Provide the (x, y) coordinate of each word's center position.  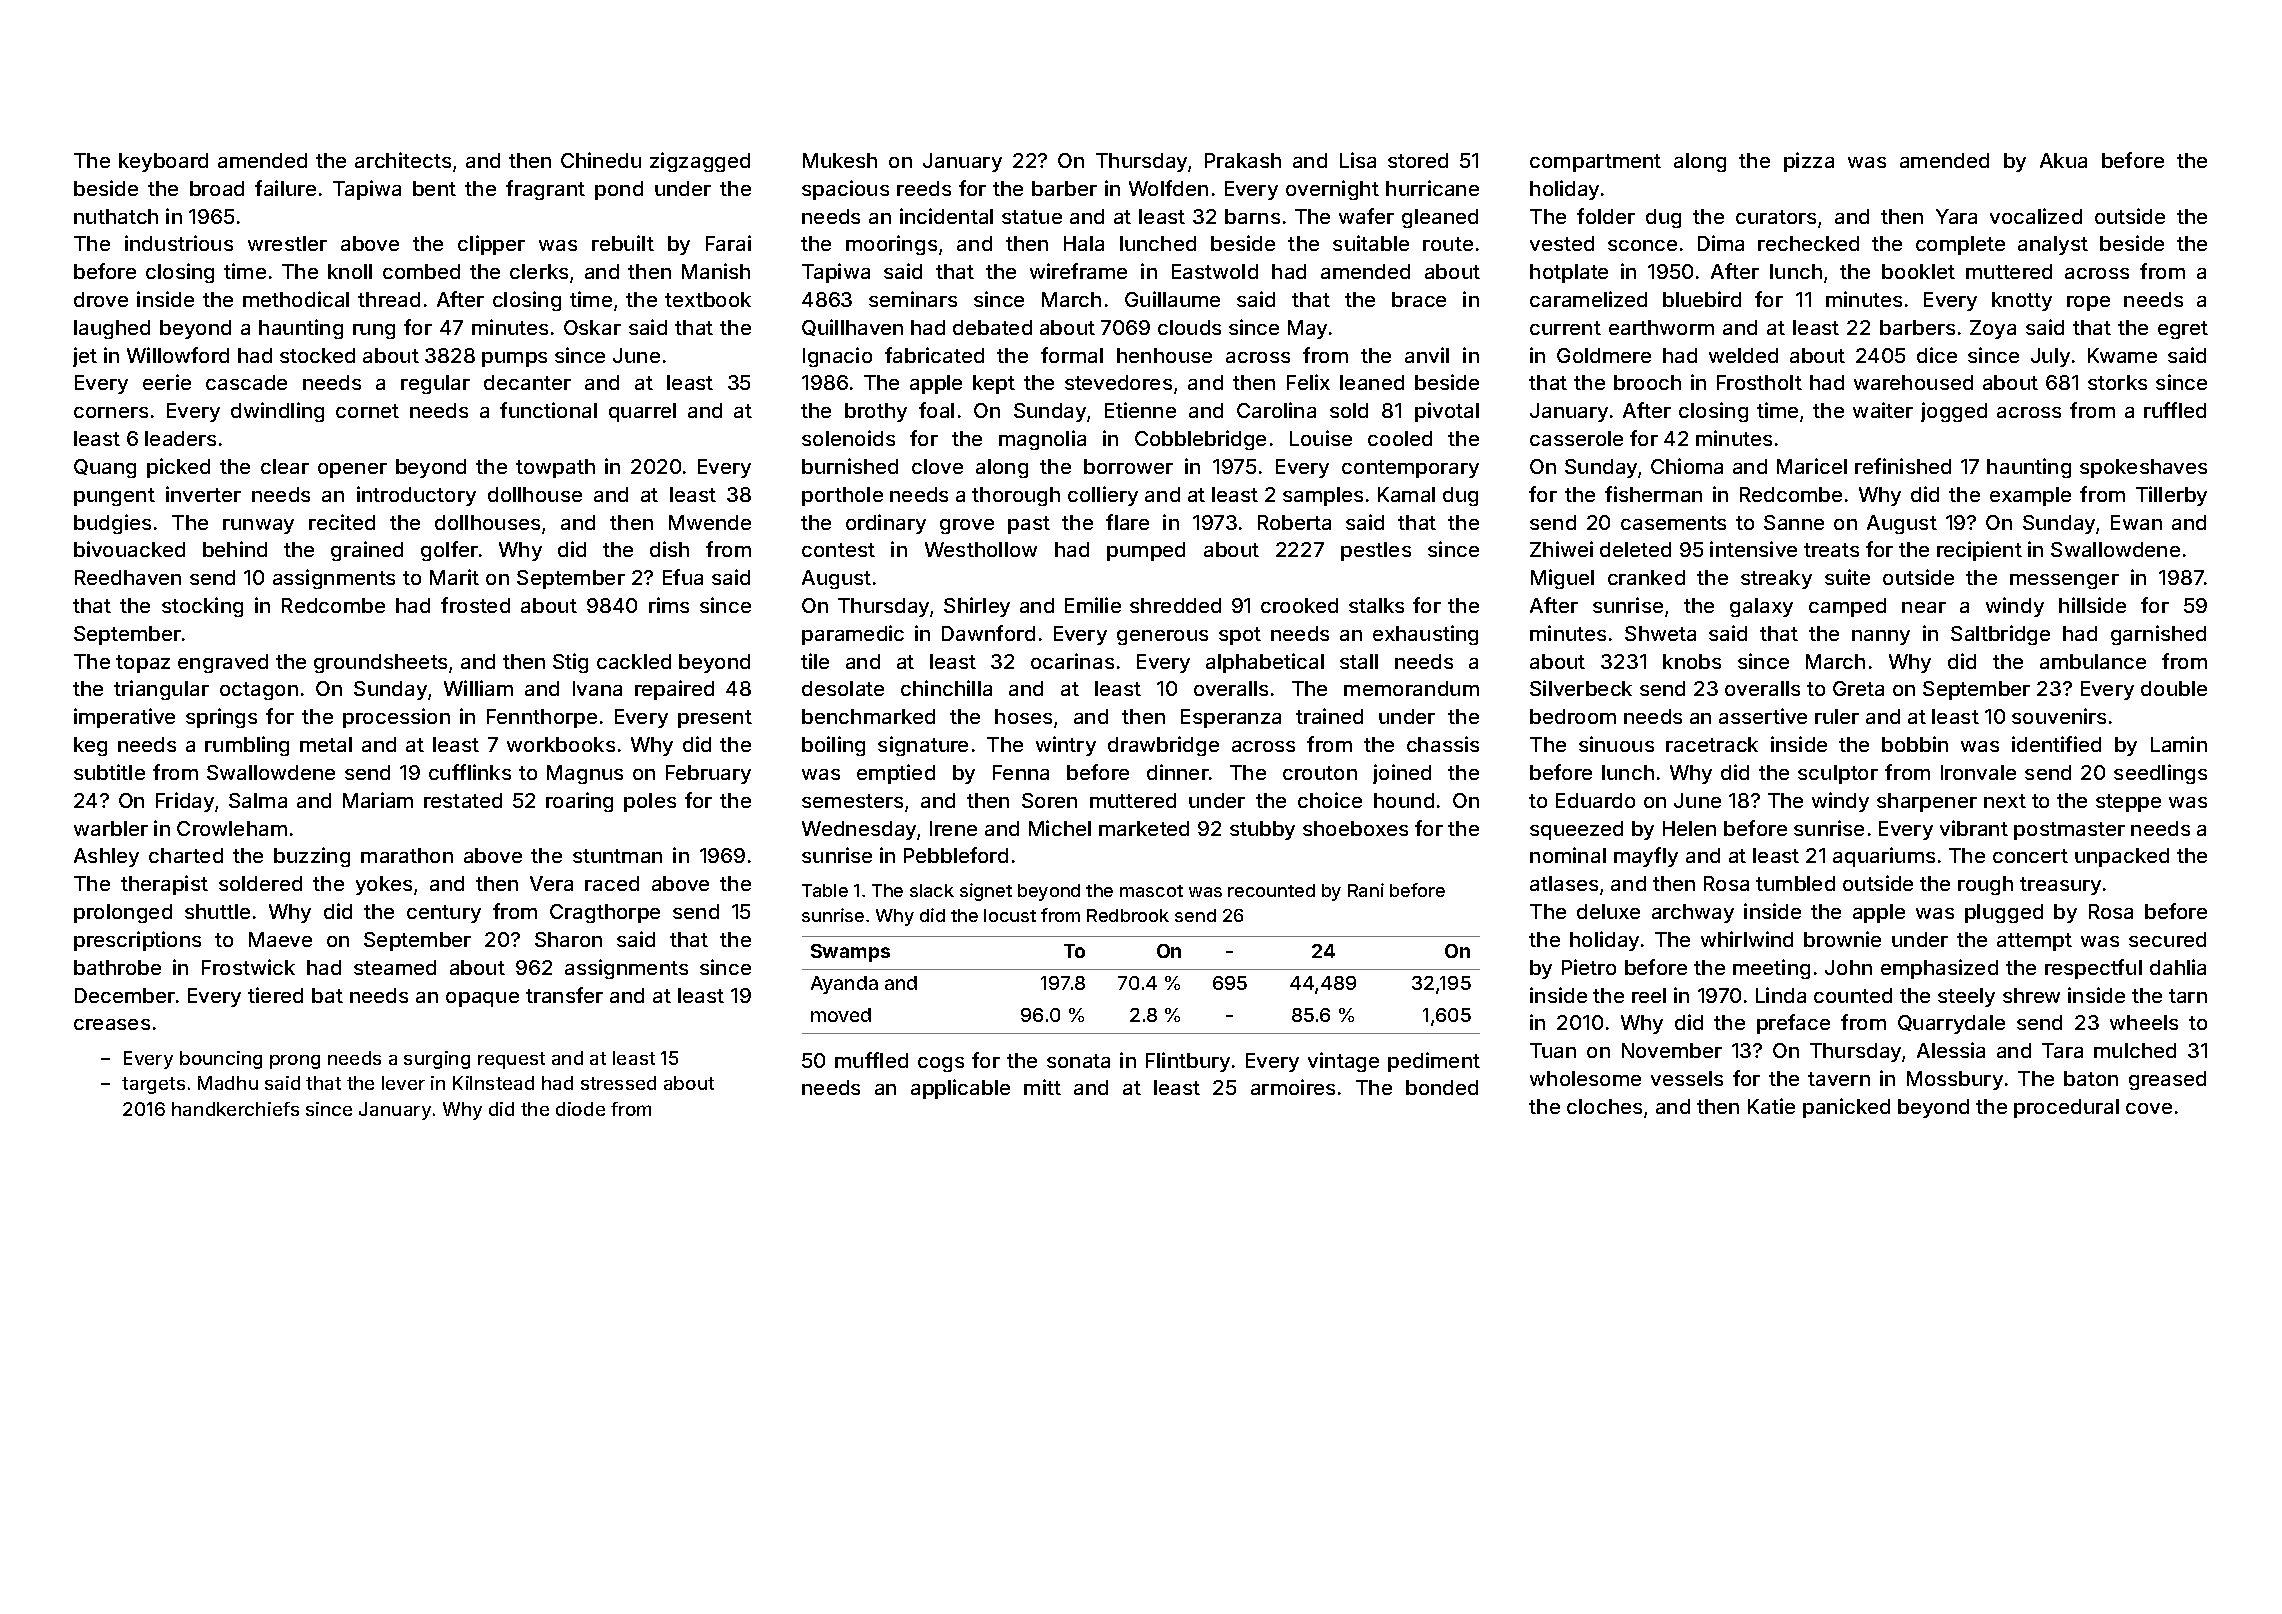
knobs (1692, 661)
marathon (407, 855)
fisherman (1653, 494)
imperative (124, 718)
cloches (1604, 1106)
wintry (1066, 746)
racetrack (1712, 744)
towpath (555, 468)
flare (1127, 522)
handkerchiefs (235, 1109)
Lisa (1358, 160)
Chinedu (601, 160)
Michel (1060, 828)
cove (2149, 1108)
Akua (2063, 160)
